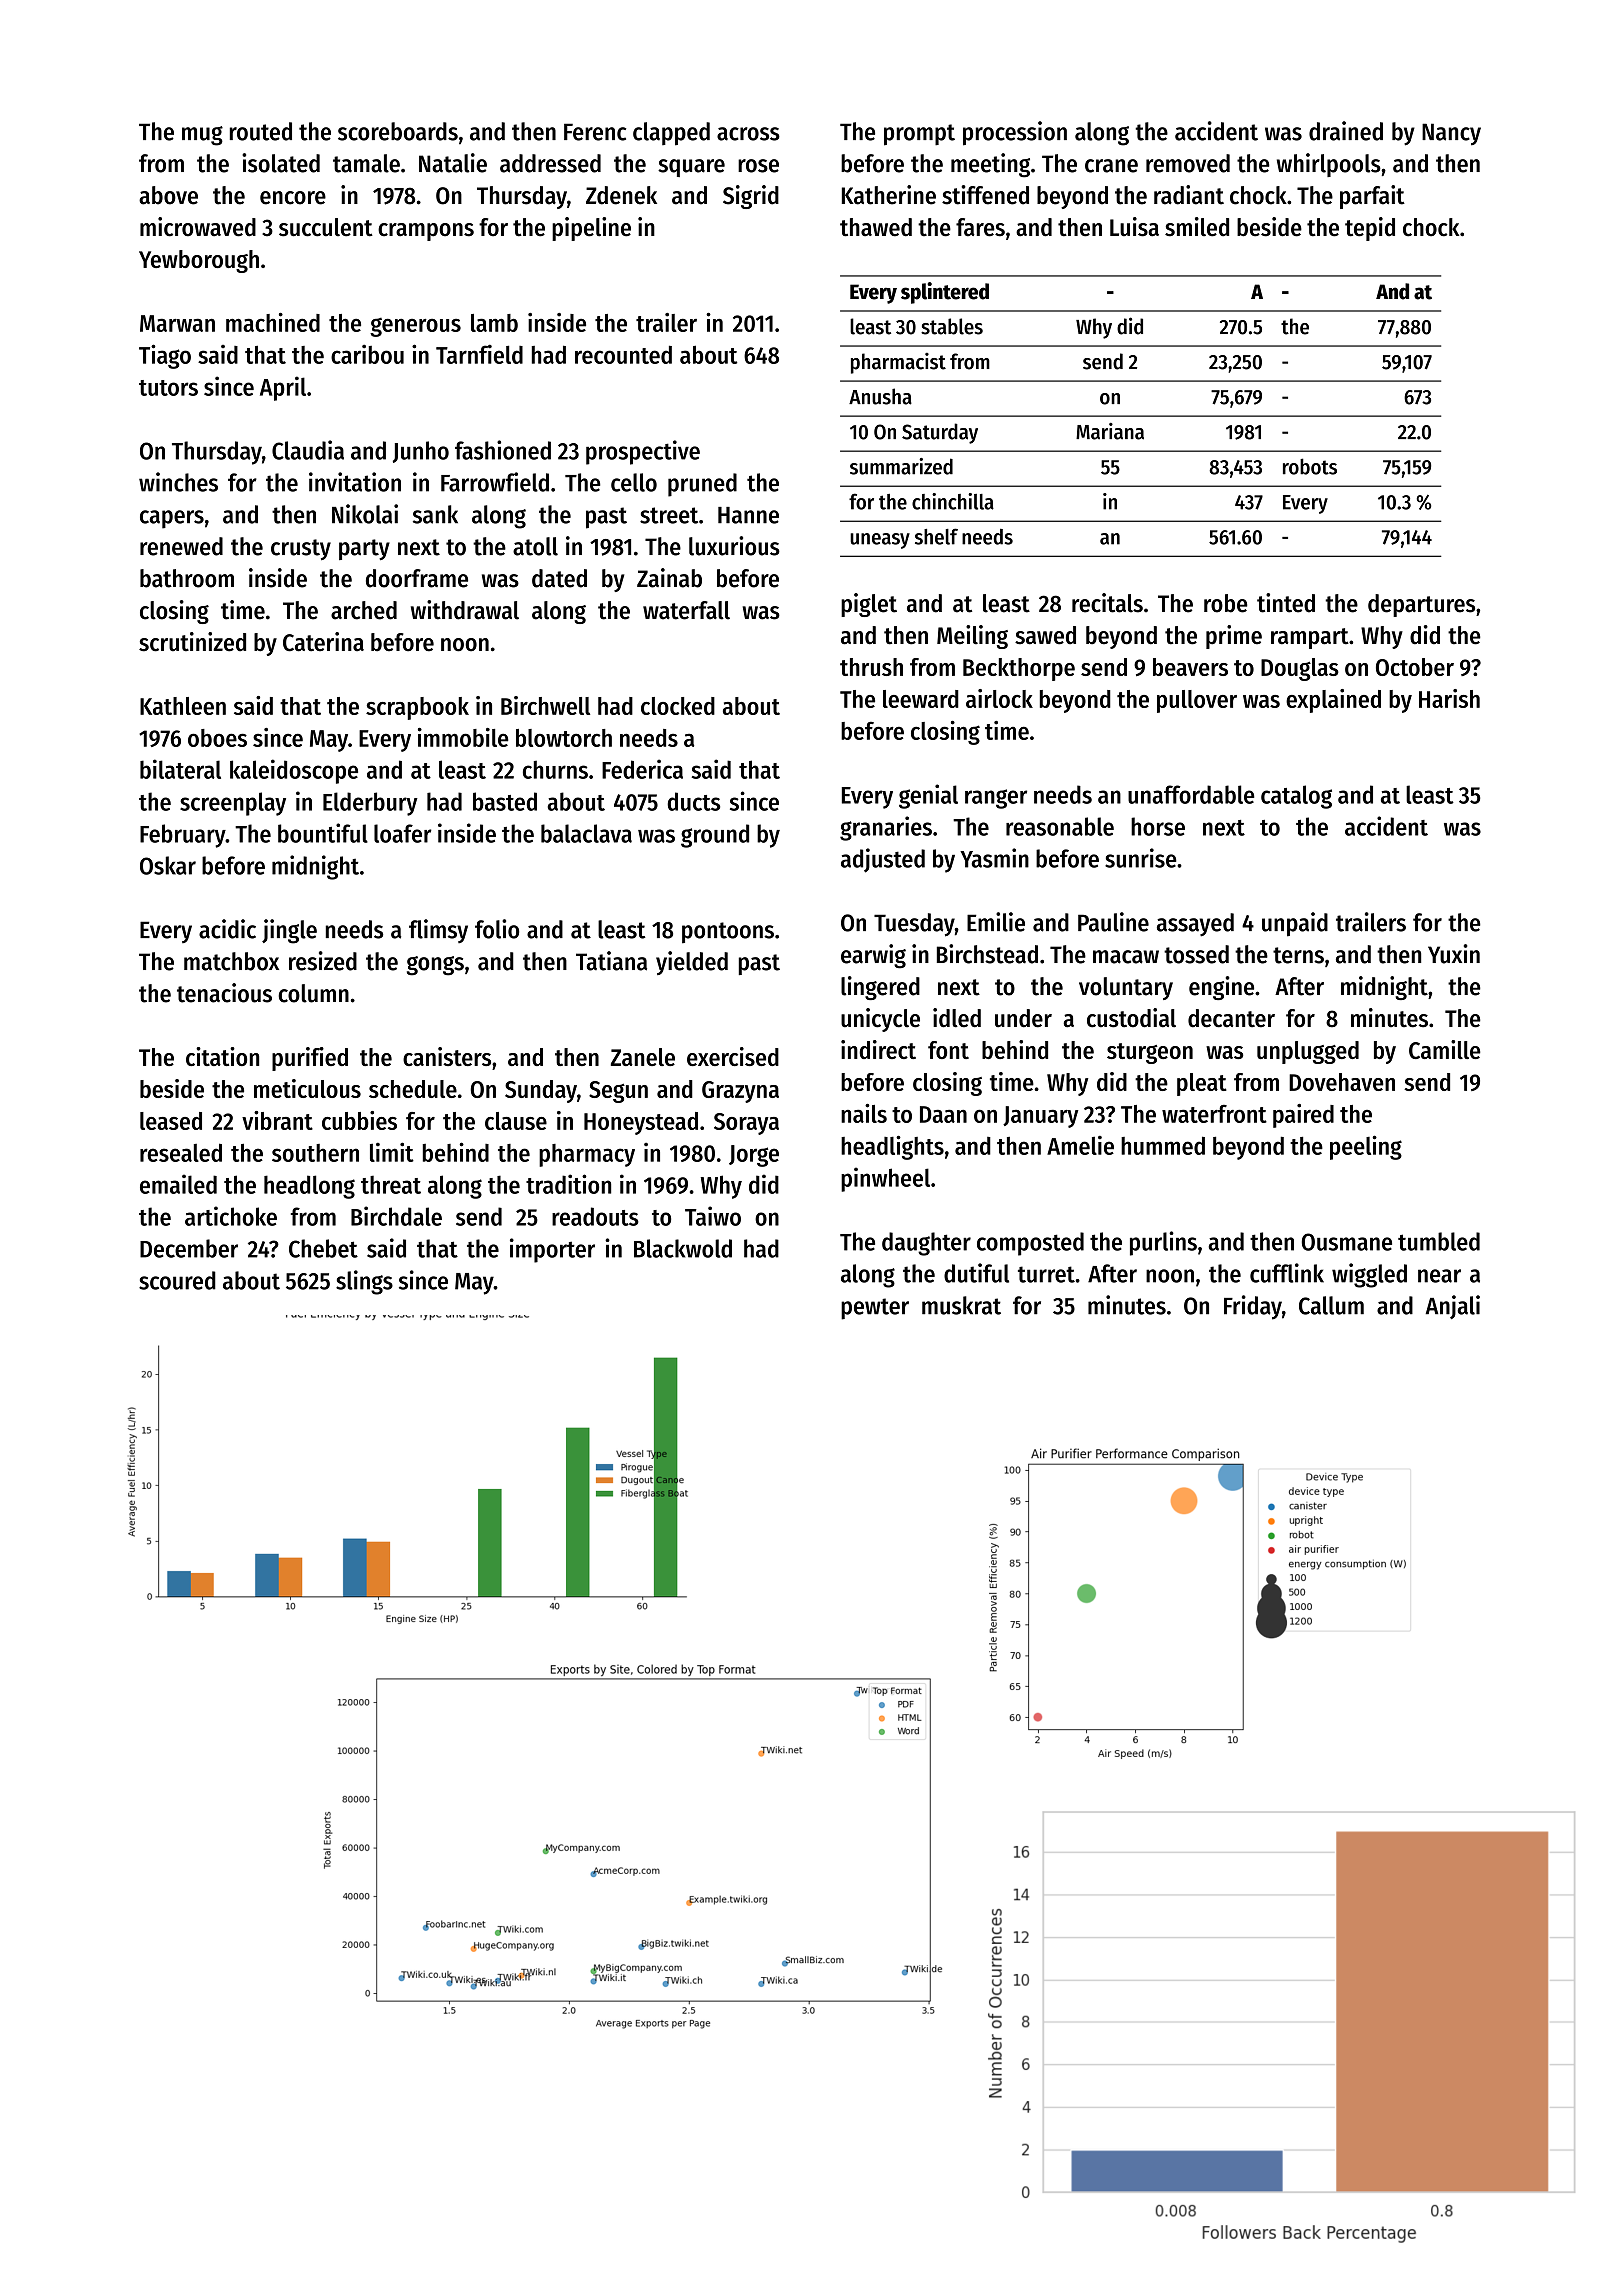 The width and height of the document is (1620, 2292). What do you see at coordinates (187, 578) in the document?
I see `bathroom` at bounding box center [187, 578].
